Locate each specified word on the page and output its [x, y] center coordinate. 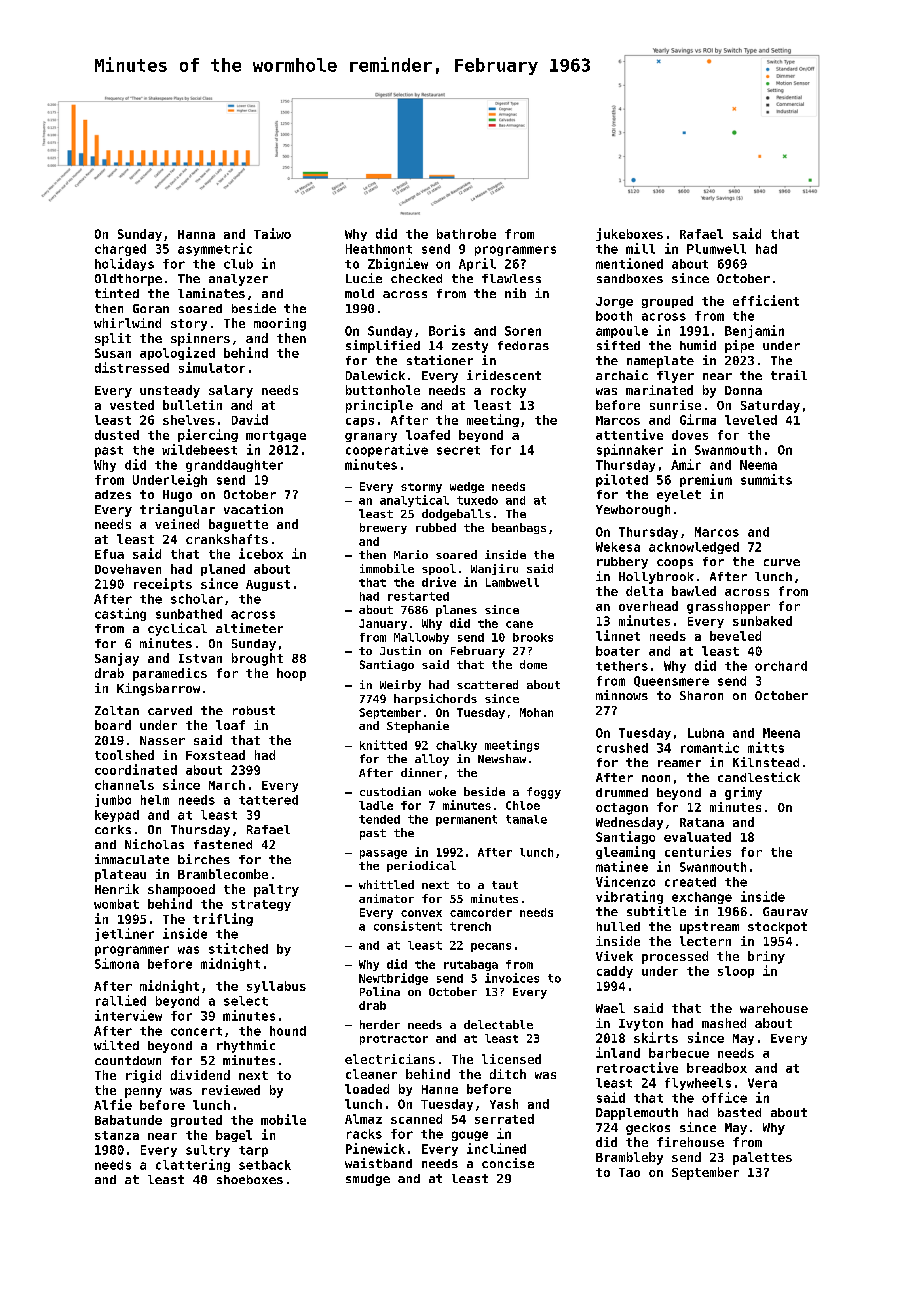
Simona [117, 963]
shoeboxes [250, 1179]
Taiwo [272, 233]
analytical [414, 501]
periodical [421, 866]
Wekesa [618, 547]
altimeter [249, 628]
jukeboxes [629, 234]
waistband [378, 1163]
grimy [743, 793]
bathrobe [466, 234]
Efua [109, 554]
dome [533, 664]
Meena [781, 733]
